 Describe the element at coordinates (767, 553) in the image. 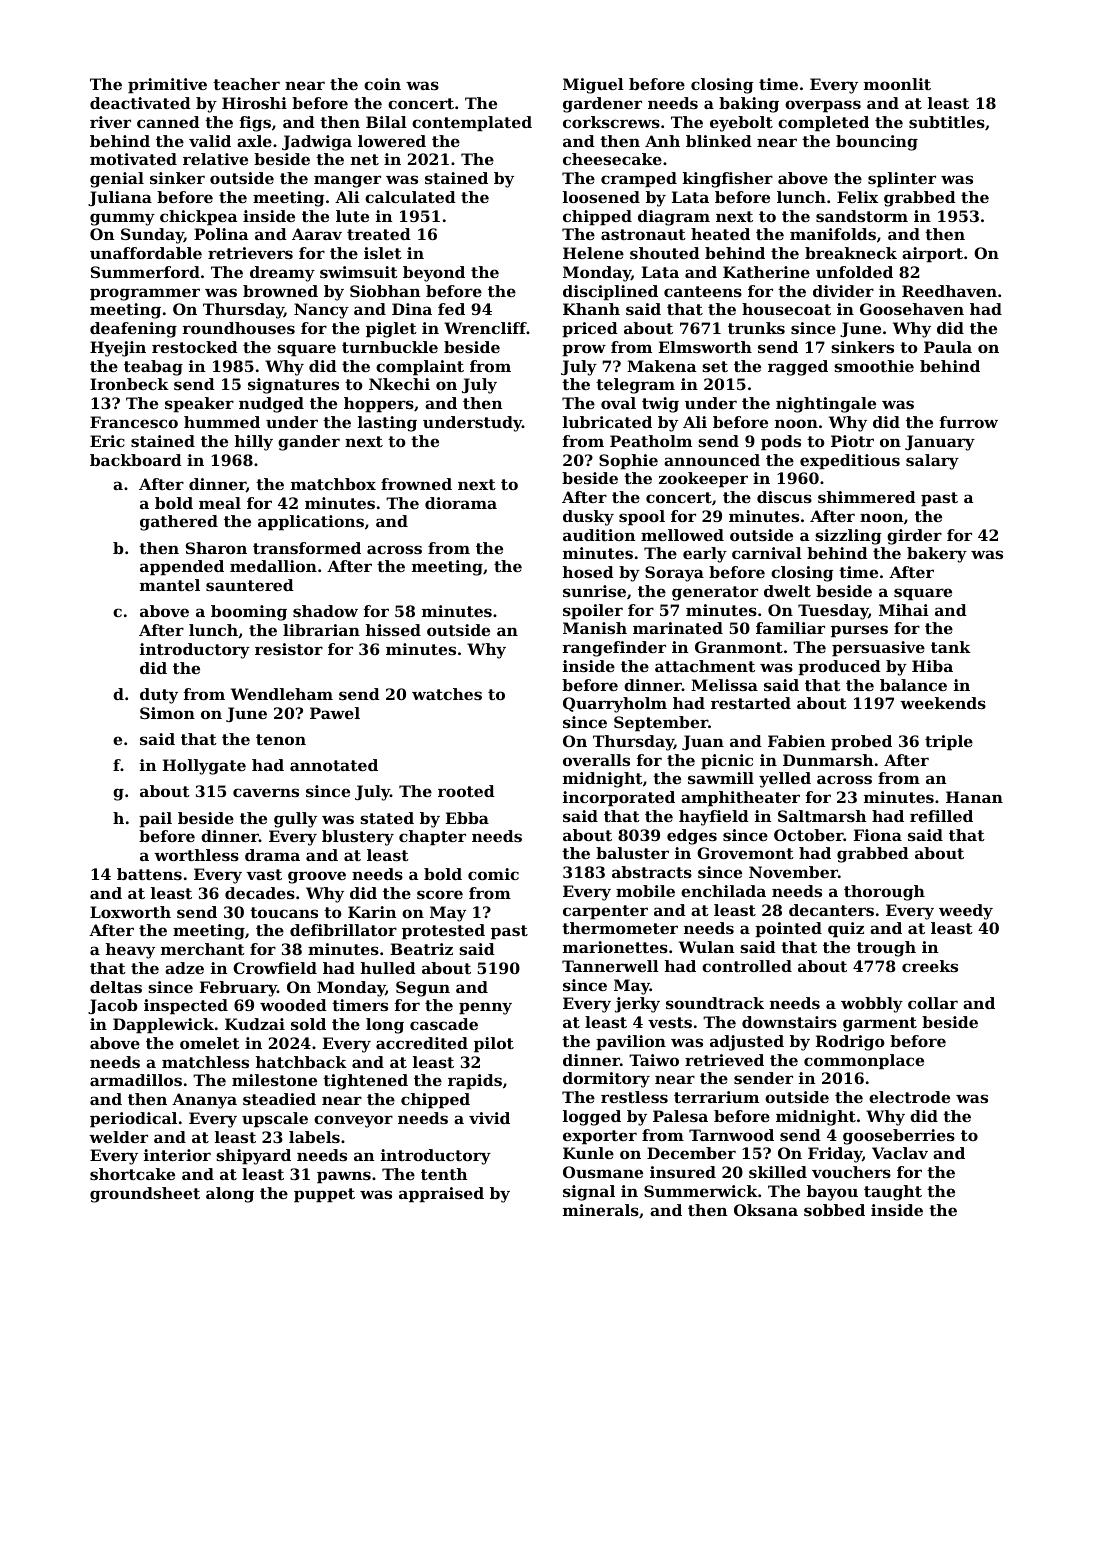

I see `carnival` at that location.
